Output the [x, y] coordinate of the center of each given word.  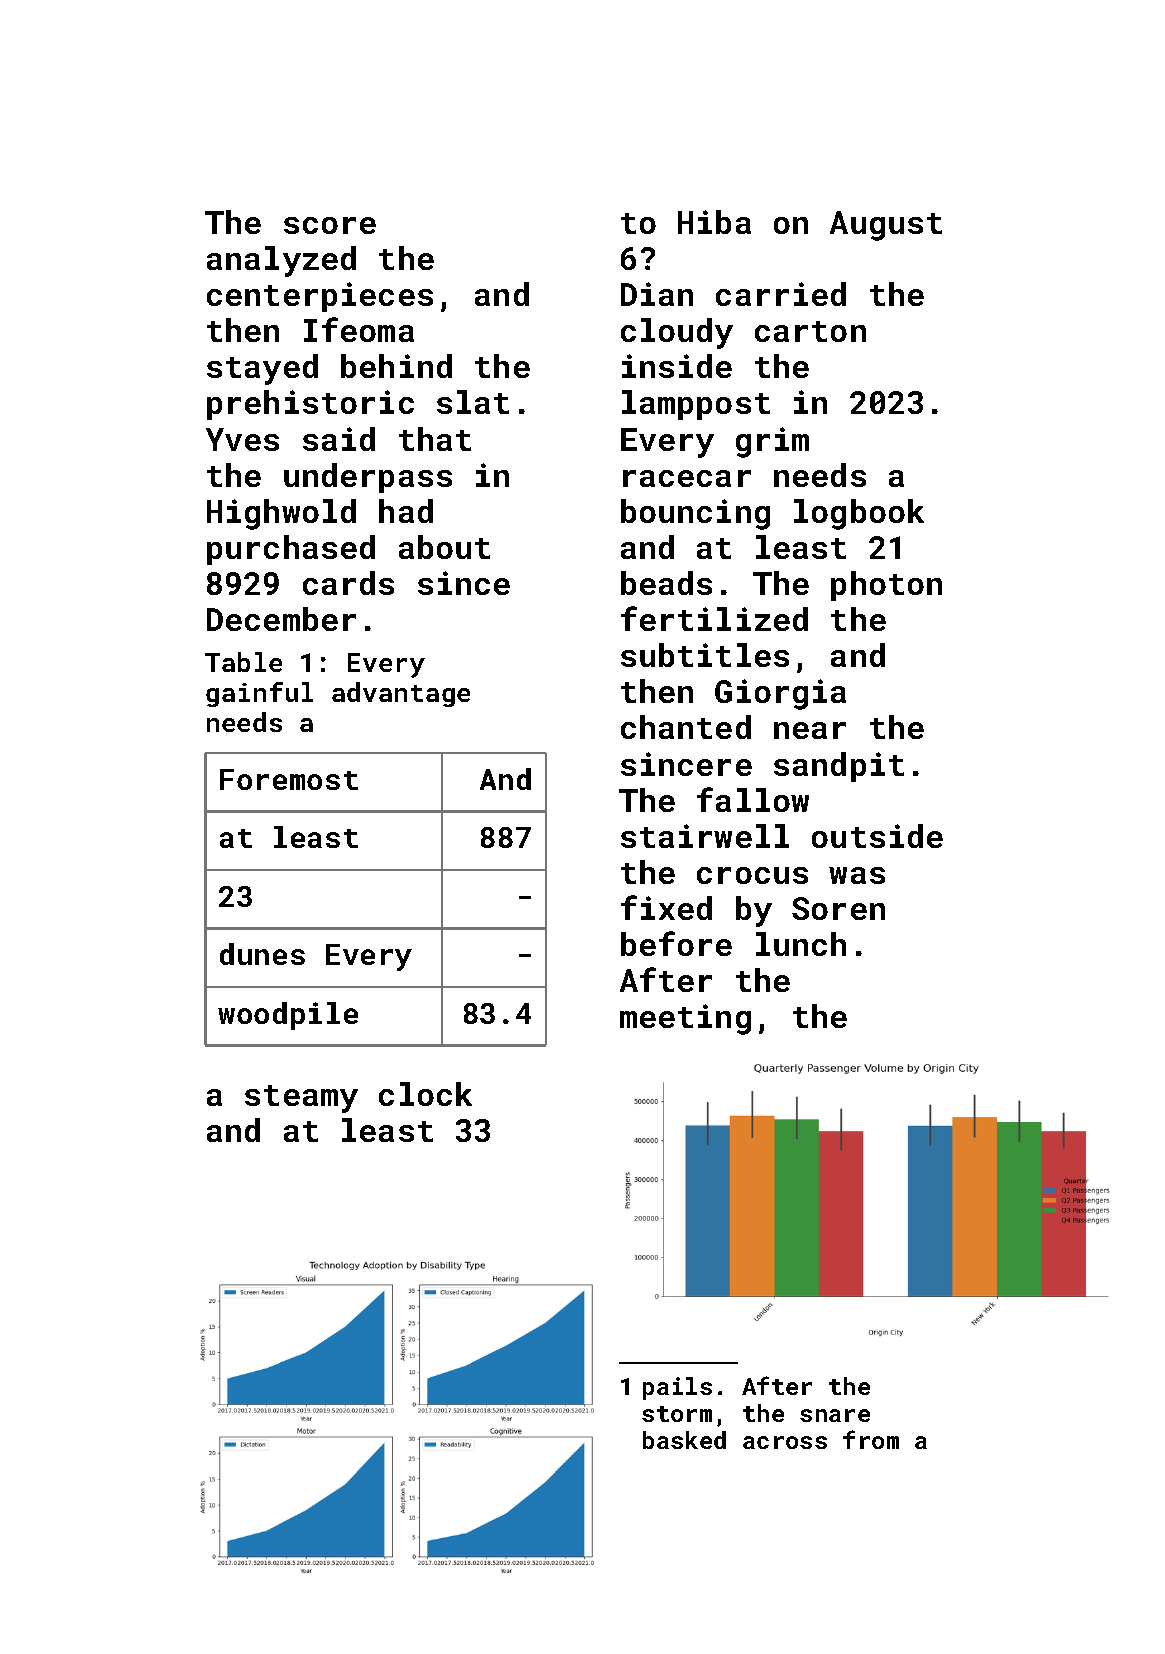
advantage [401, 694]
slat [473, 402]
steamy [301, 1099]
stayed [262, 369]
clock [425, 1094]
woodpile [288, 1016]
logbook [859, 514]
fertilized [714, 618]
